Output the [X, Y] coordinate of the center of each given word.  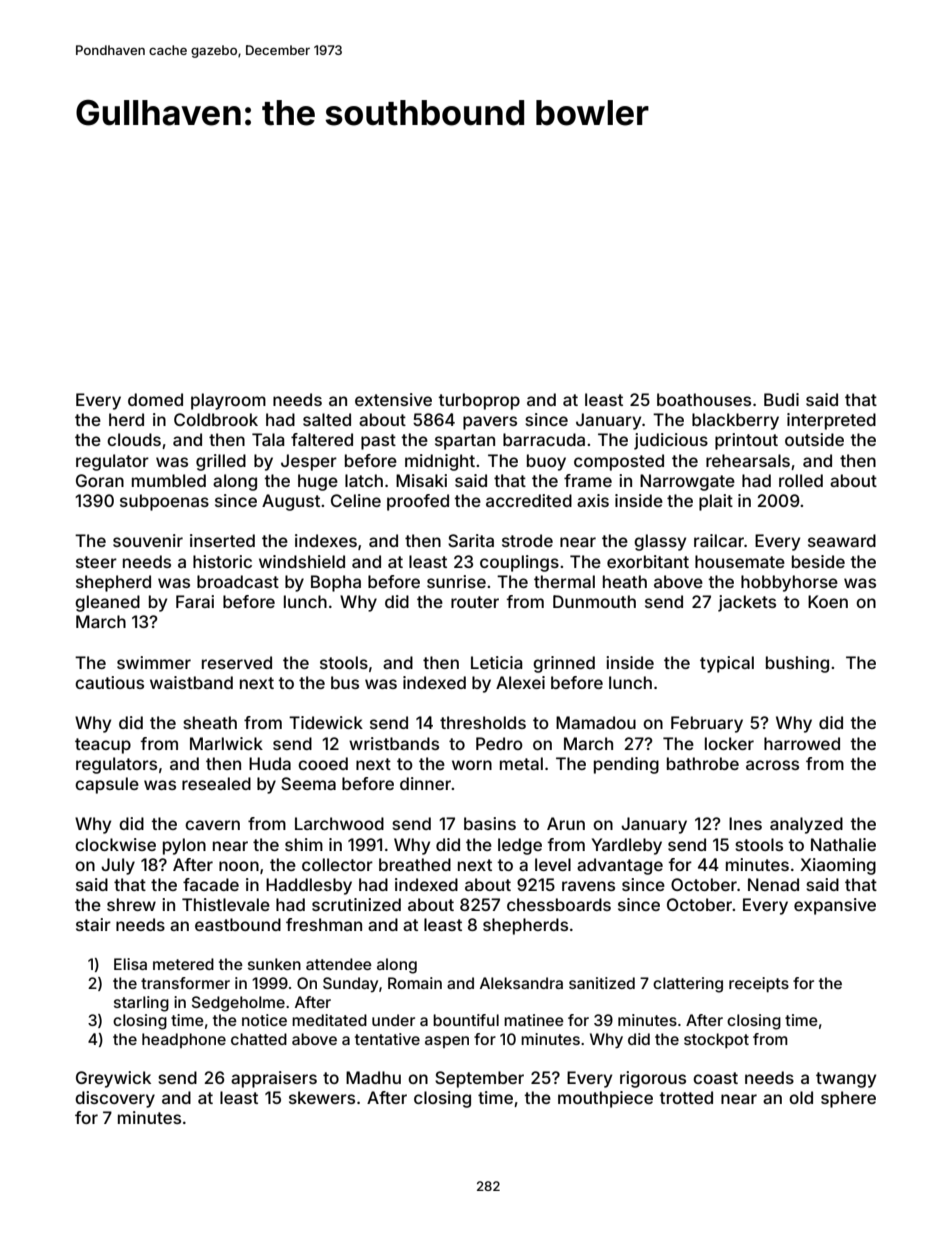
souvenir [148, 540]
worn [472, 765]
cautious [109, 682]
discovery [115, 1099]
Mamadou [596, 722]
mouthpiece [605, 1099]
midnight [440, 462]
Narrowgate [687, 482]
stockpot [716, 1040]
